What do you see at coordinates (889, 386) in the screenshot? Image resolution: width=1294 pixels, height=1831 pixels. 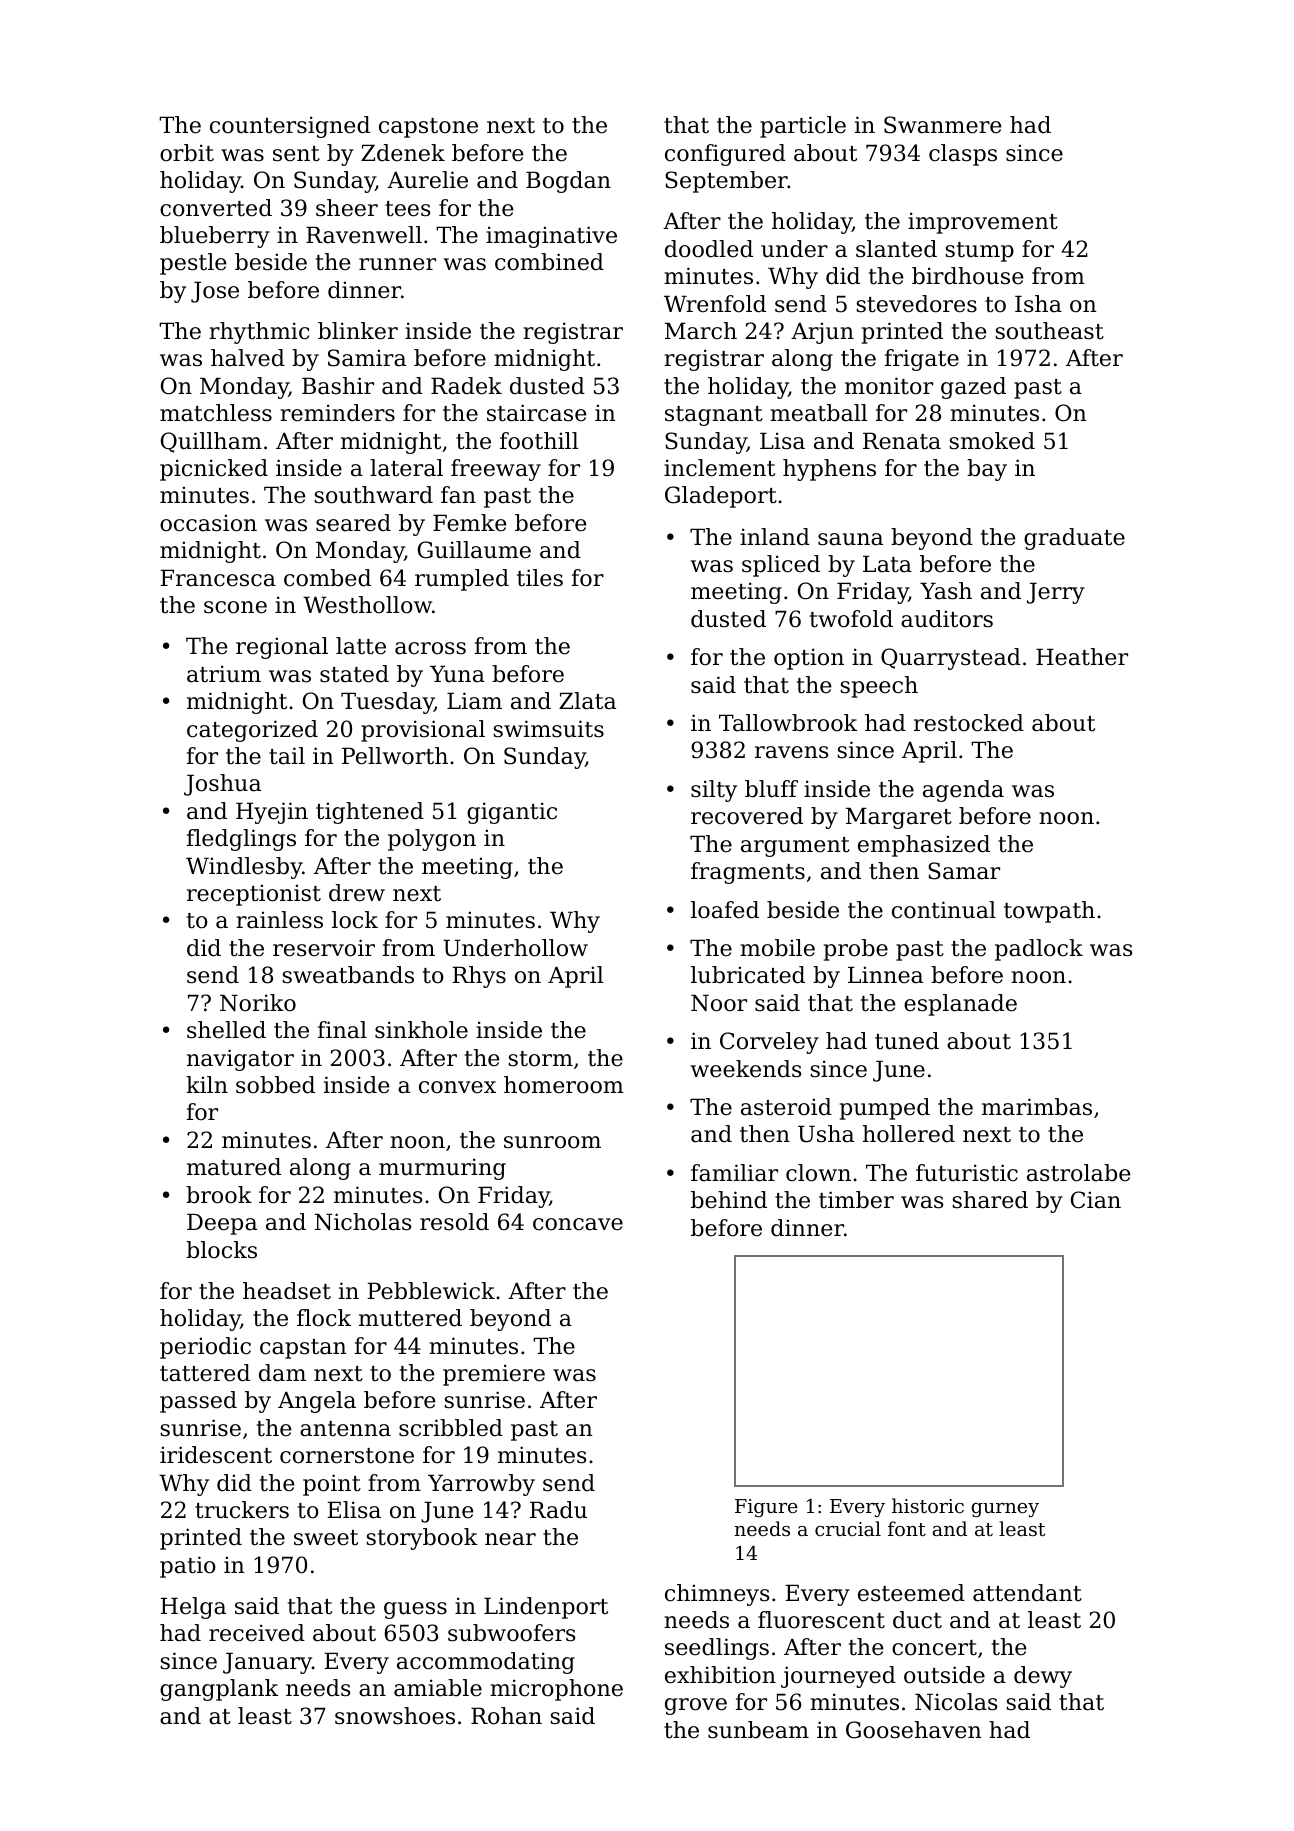 I see `monitor` at bounding box center [889, 386].
